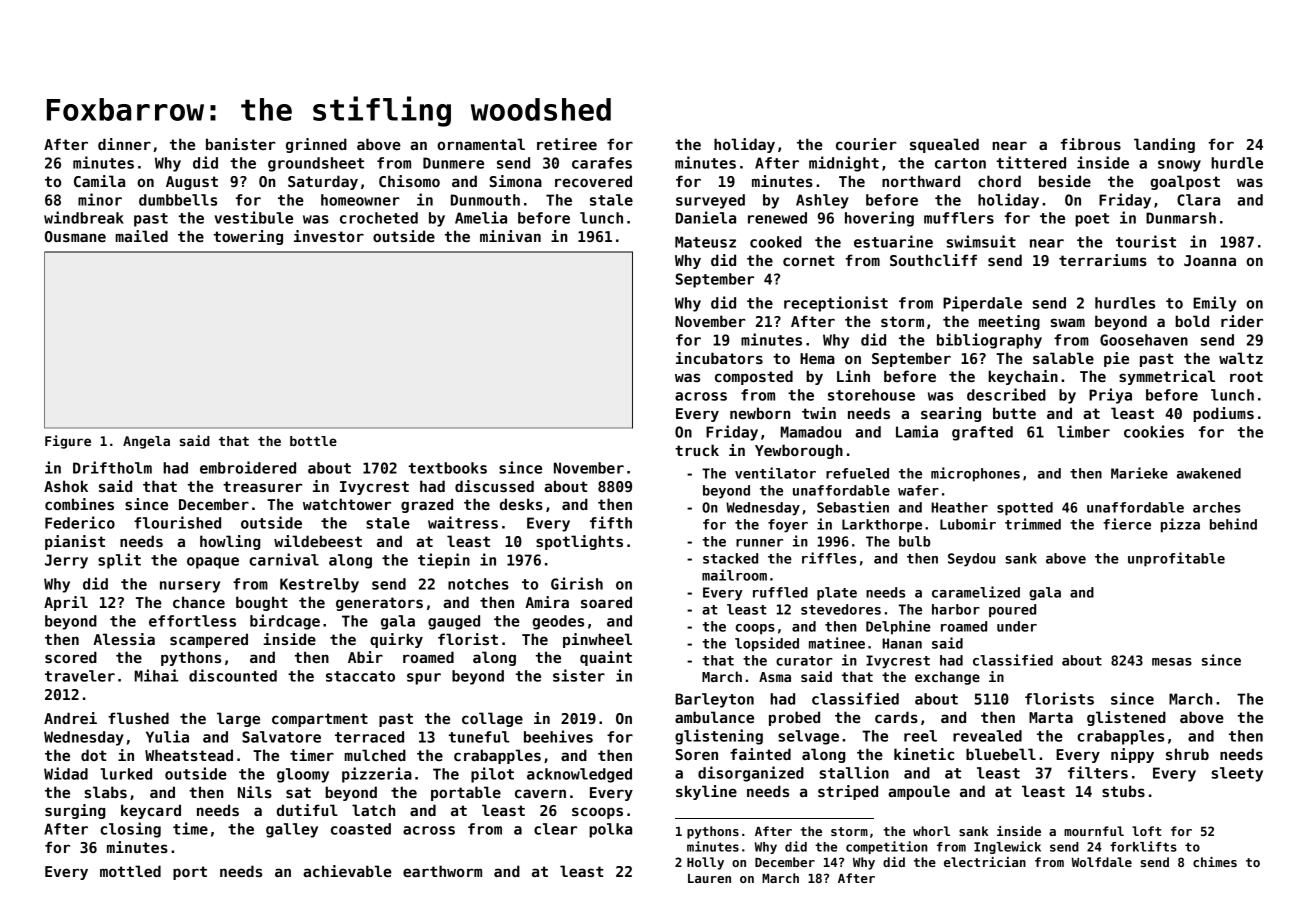 The height and width of the page is (924, 1308). What do you see at coordinates (1132, 755) in the page?
I see `nippy` at bounding box center [1132, 755].
